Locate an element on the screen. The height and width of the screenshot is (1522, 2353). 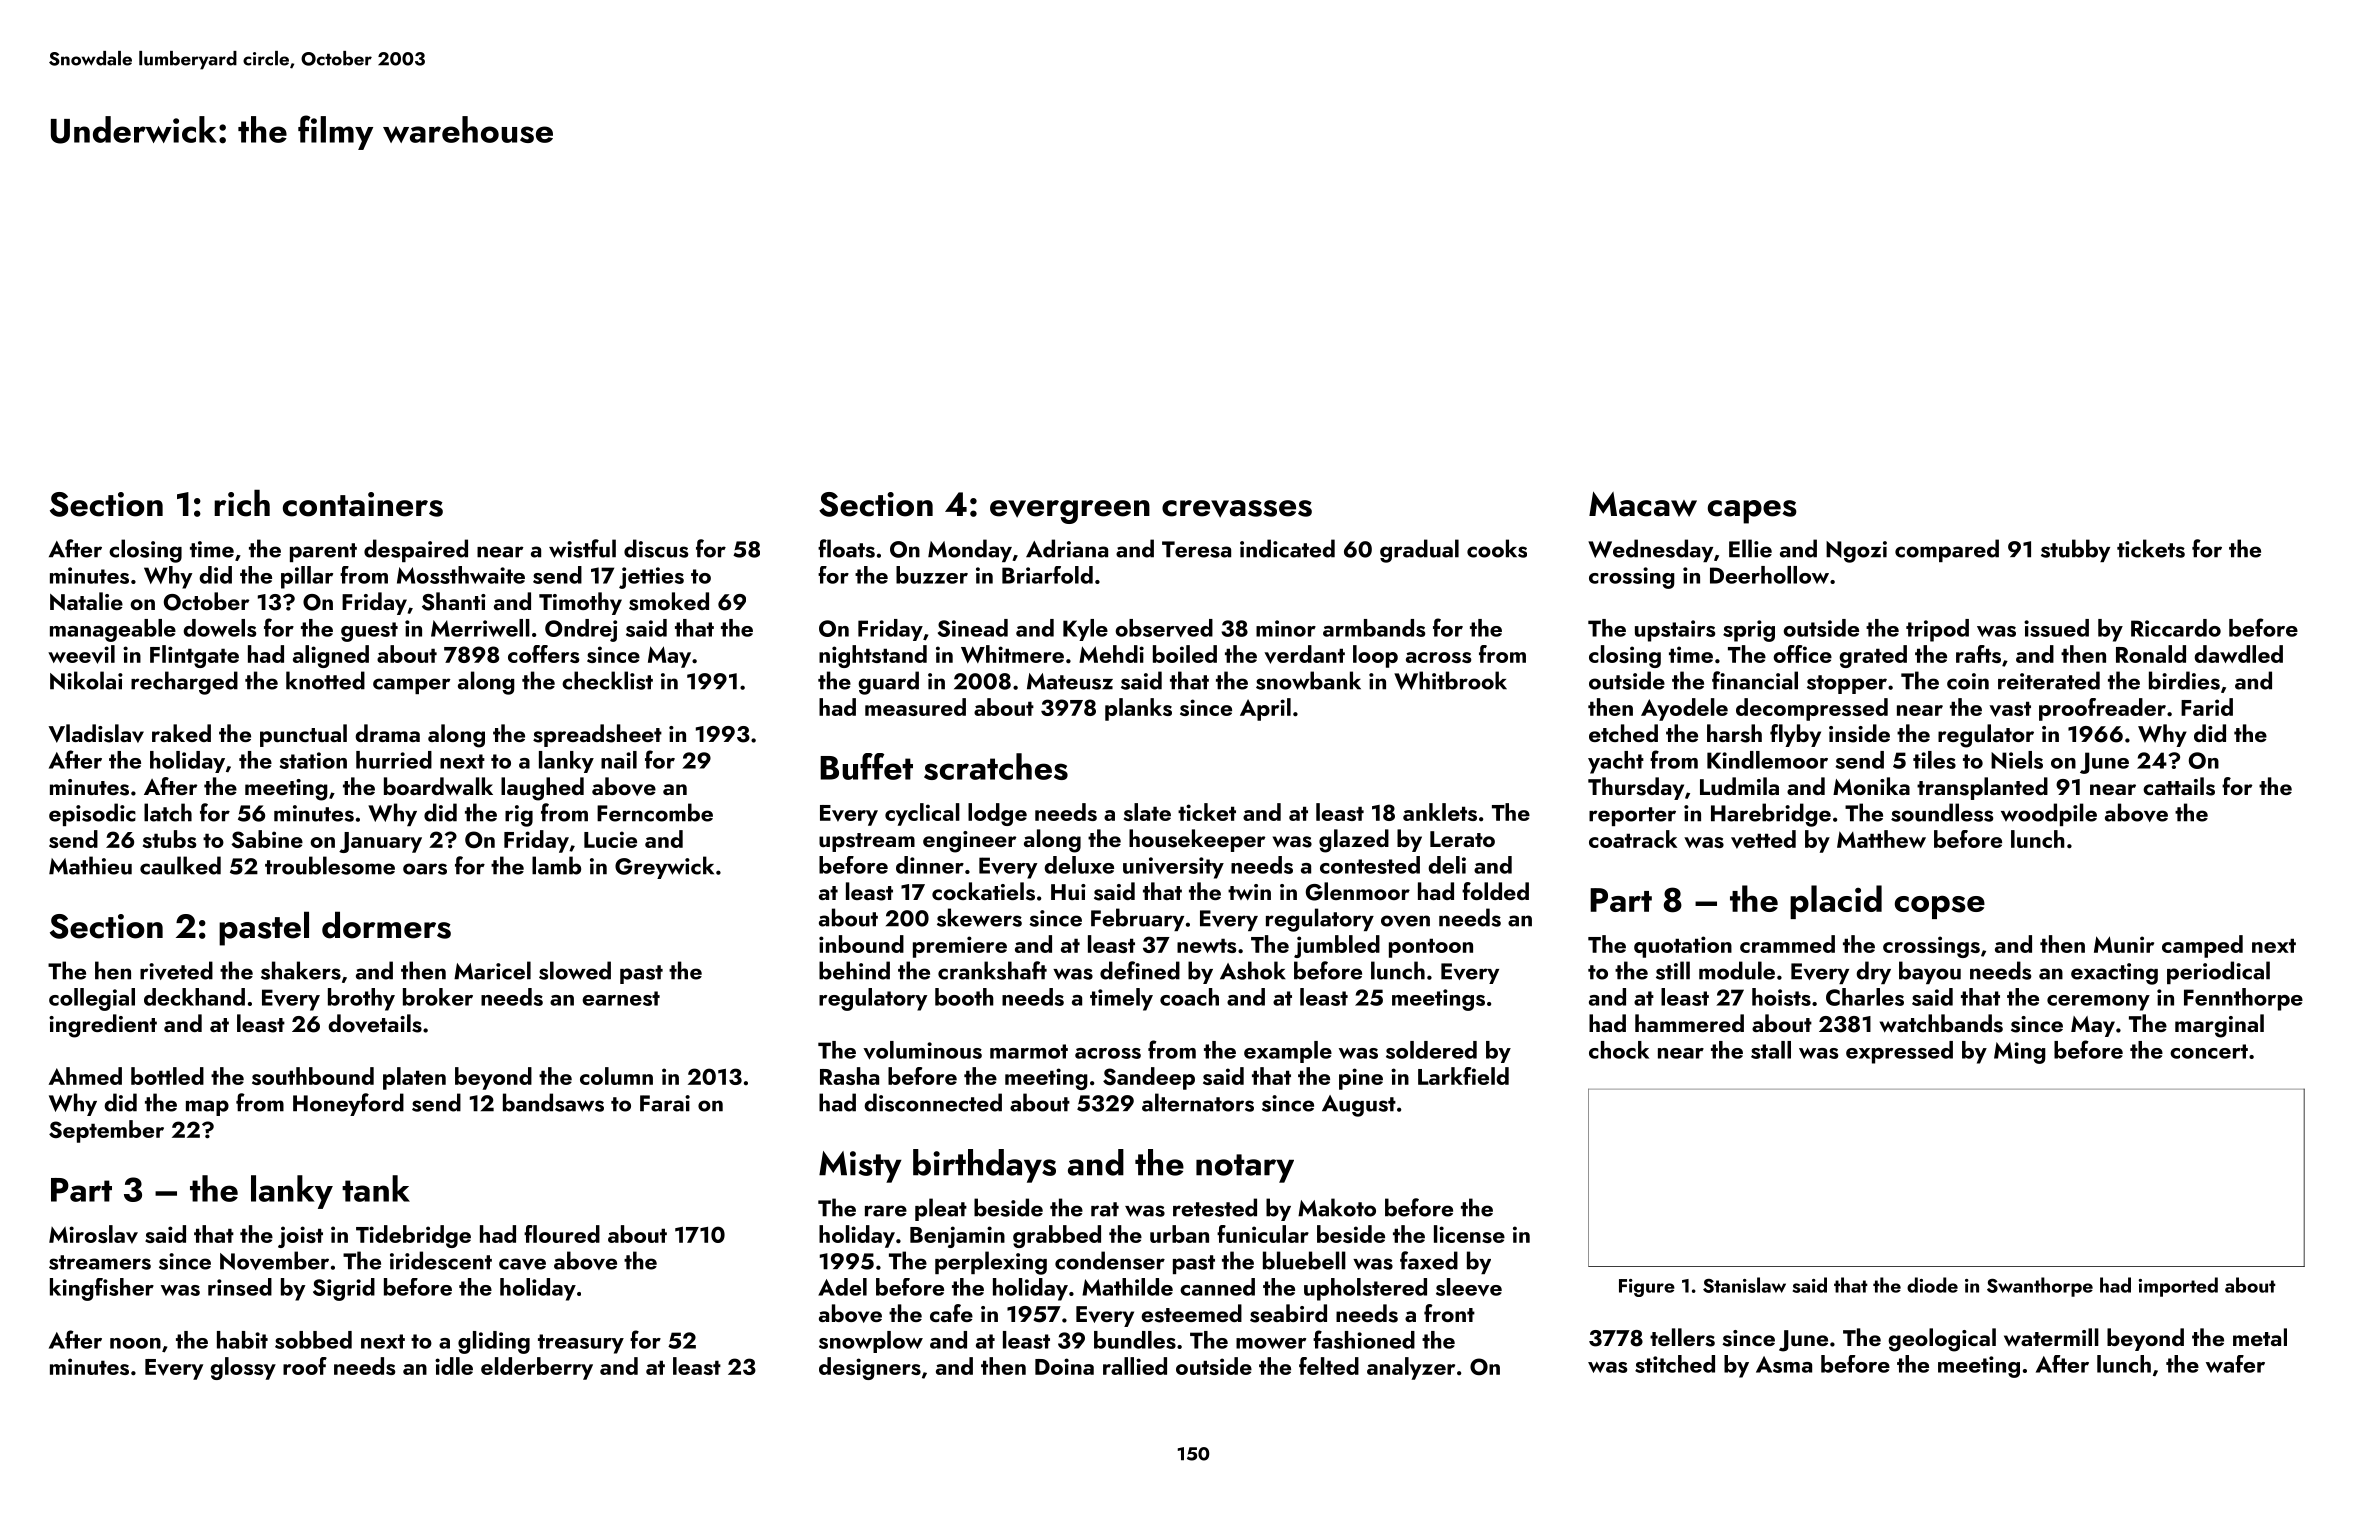
capes is located at coordinates (1752, 512).
